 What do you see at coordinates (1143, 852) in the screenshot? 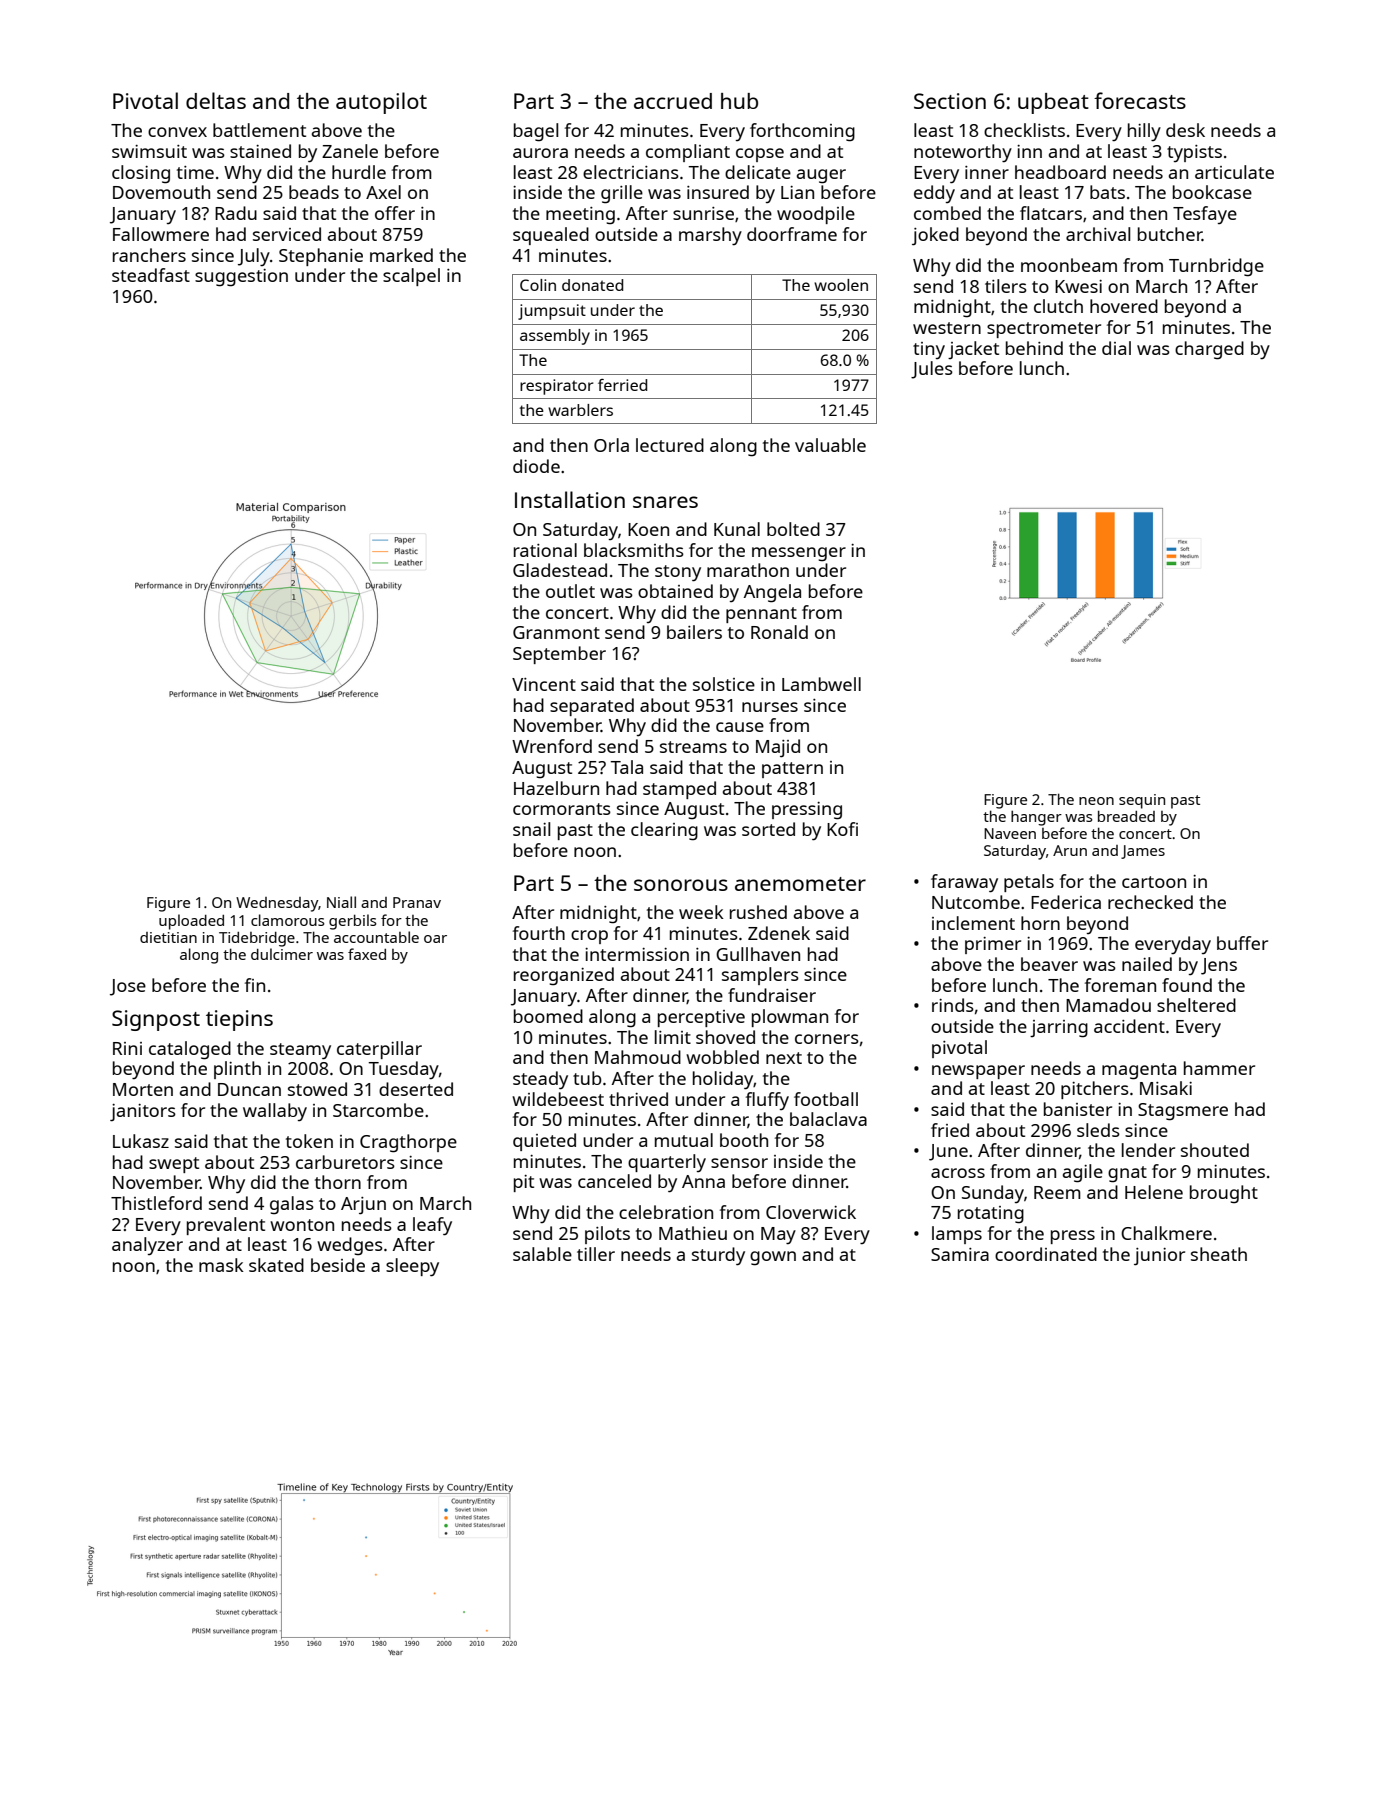
I see `James` at bounding box center [1143, 852].
